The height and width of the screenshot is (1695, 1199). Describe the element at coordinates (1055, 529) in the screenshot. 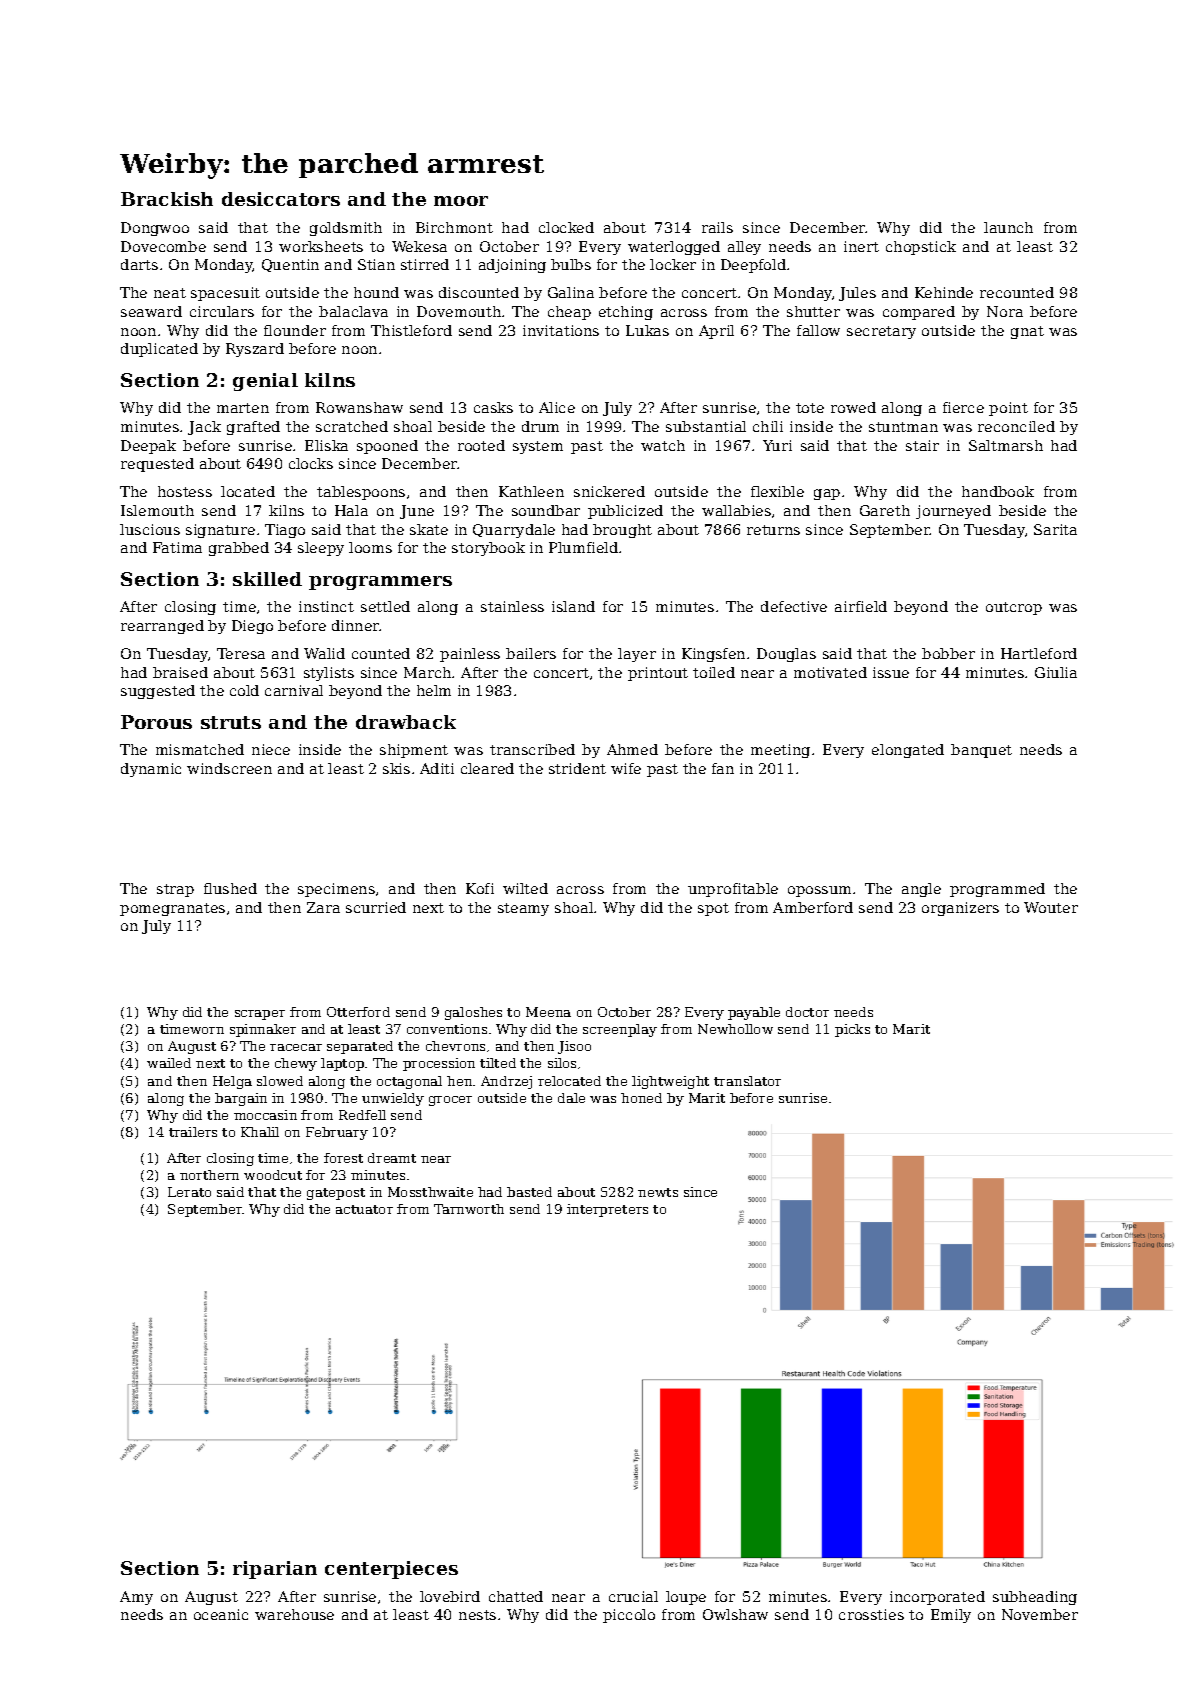

I see `Sarita` at that location.
